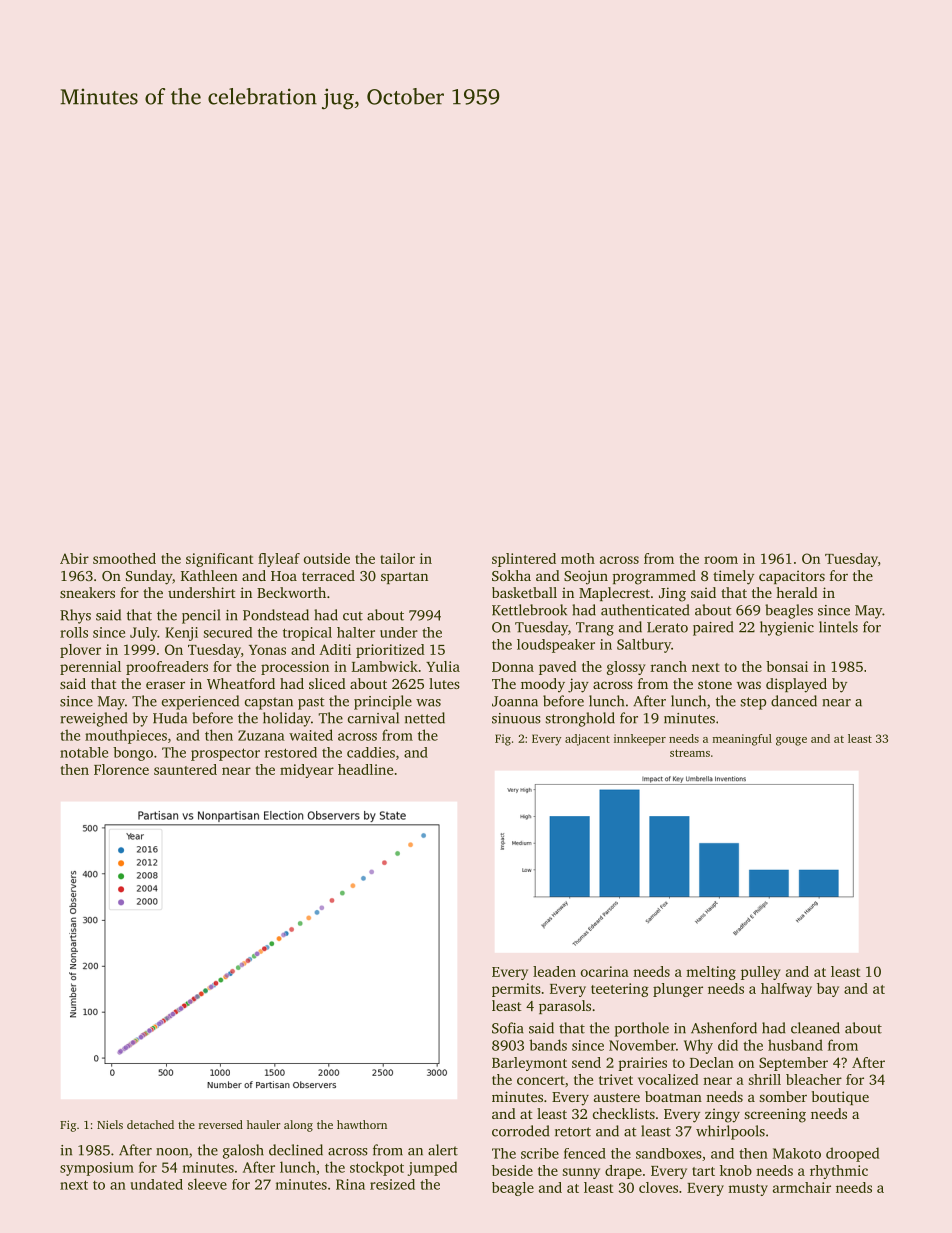 This page has width=952, height=1233. I want to click on melting, so click(711, 973).
